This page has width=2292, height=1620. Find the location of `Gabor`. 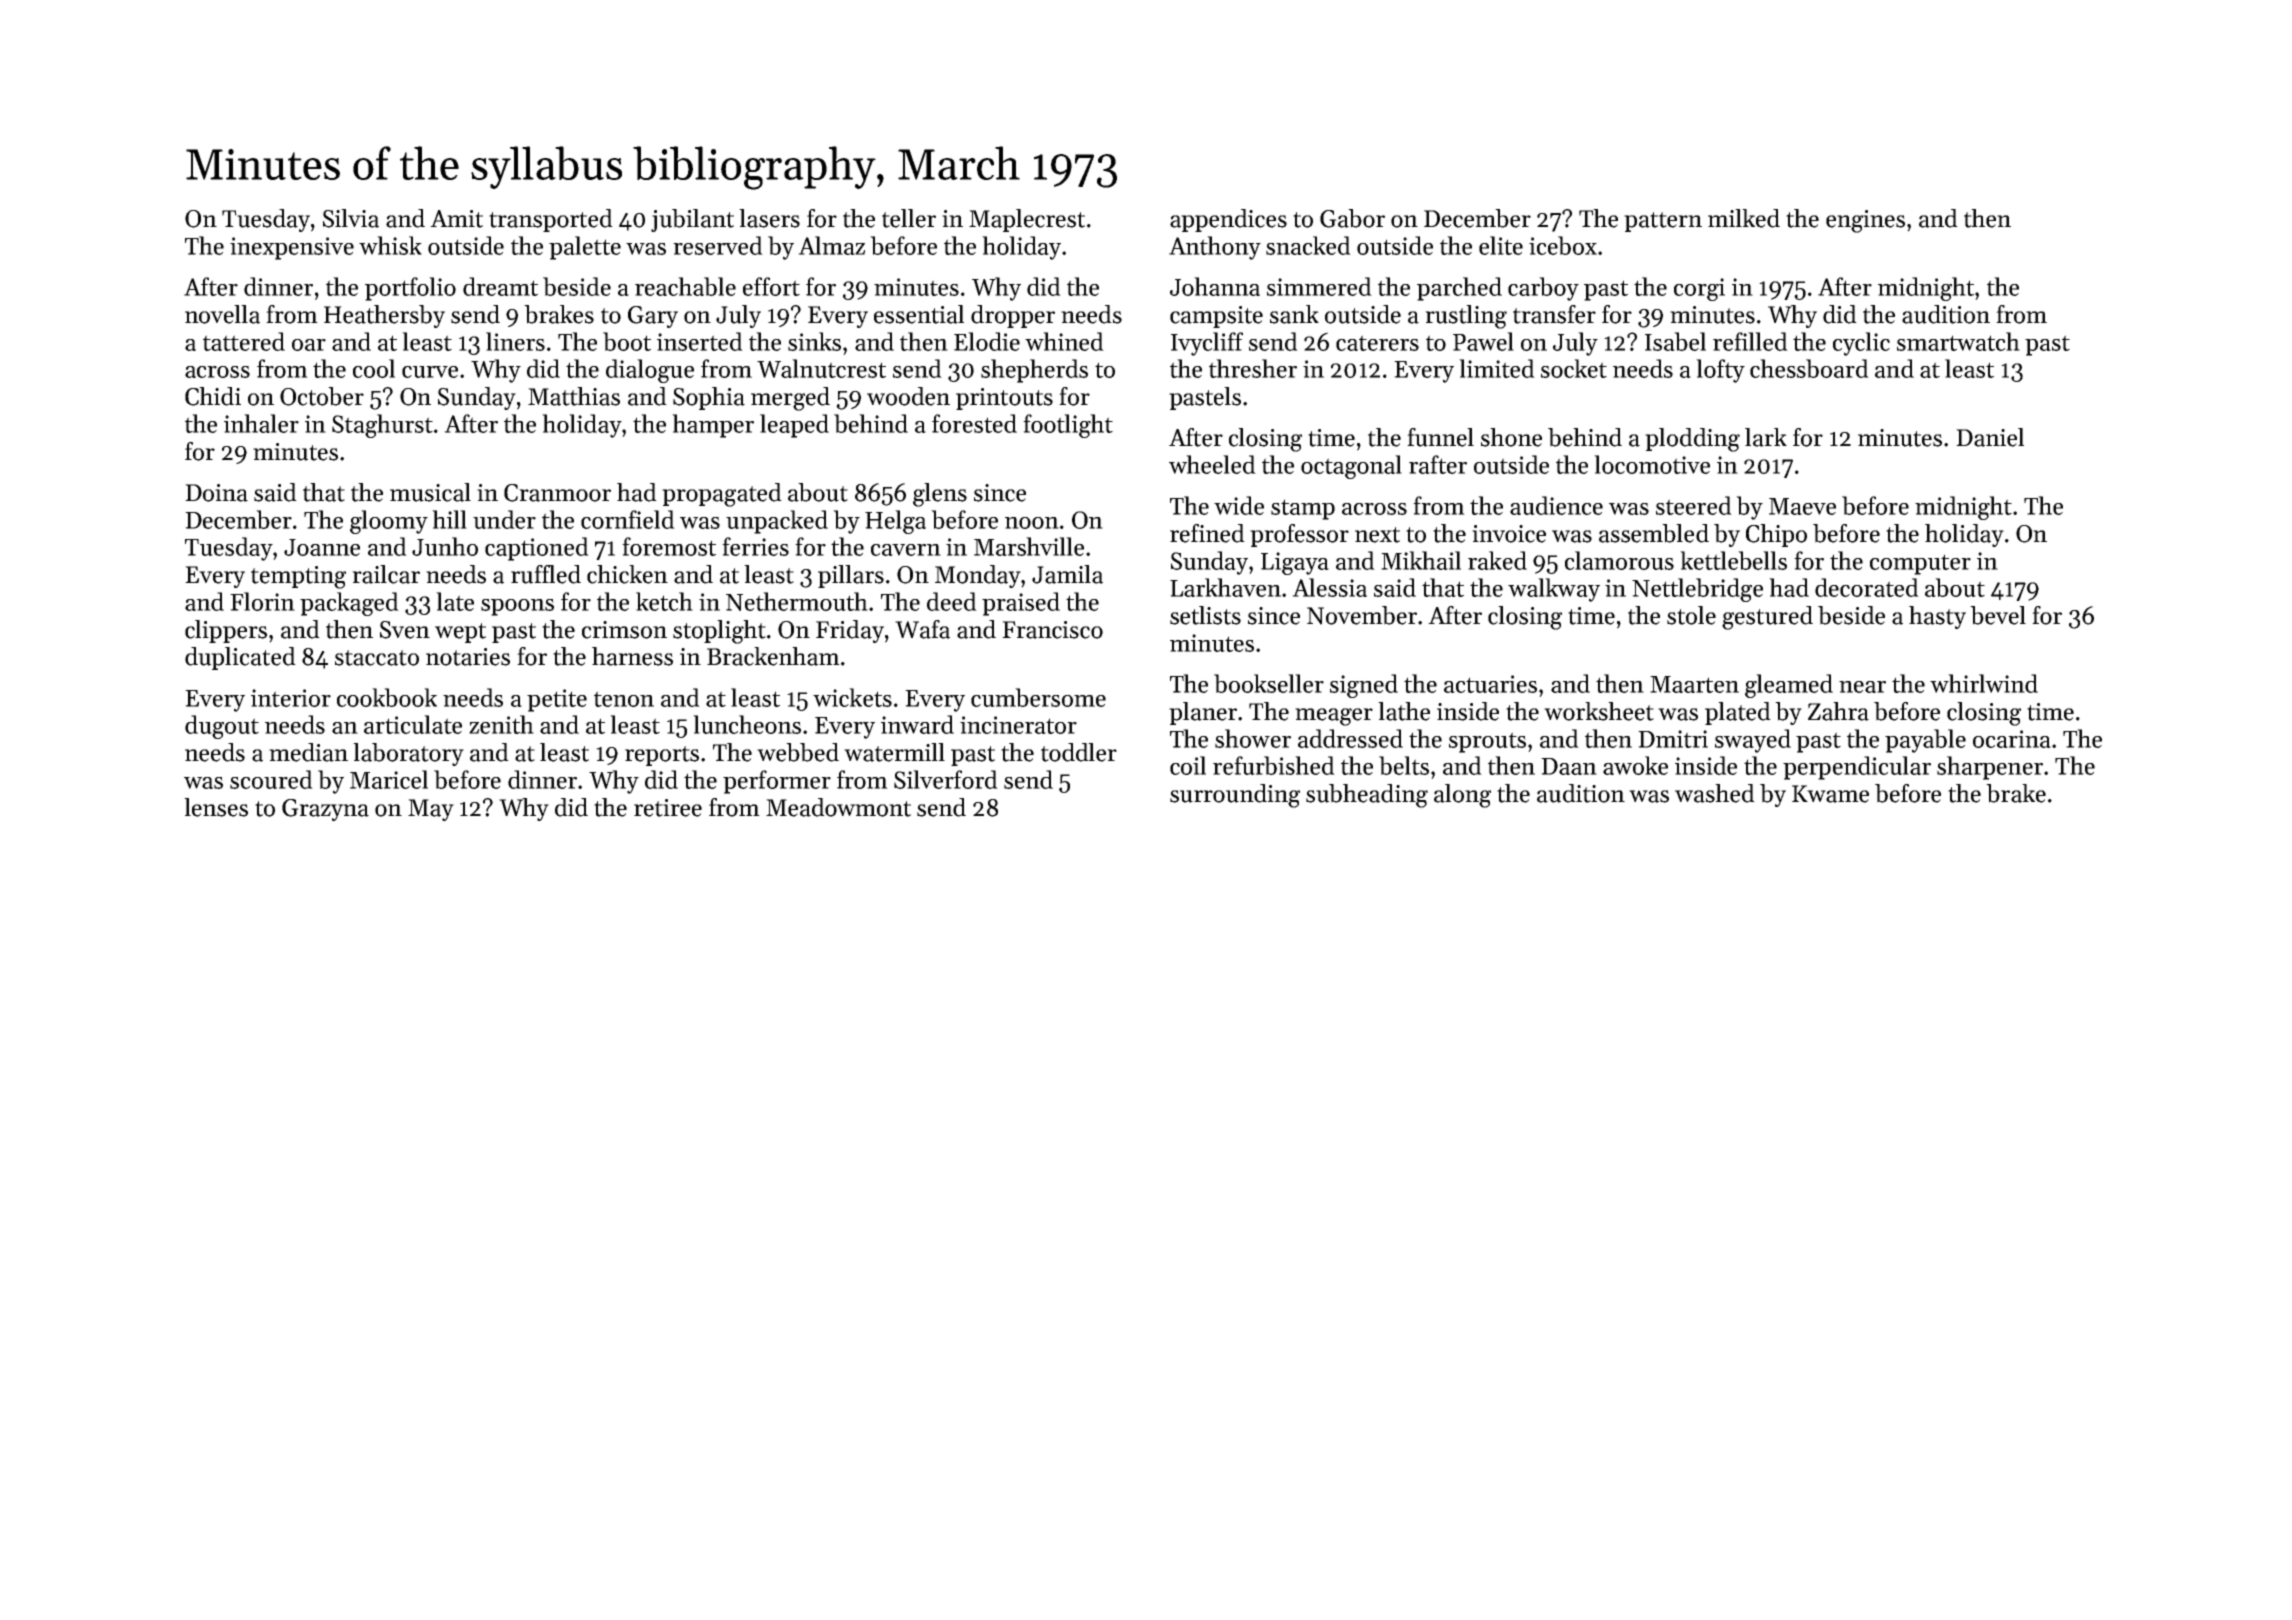

Gabor is located at coordinates (1352, 218).
